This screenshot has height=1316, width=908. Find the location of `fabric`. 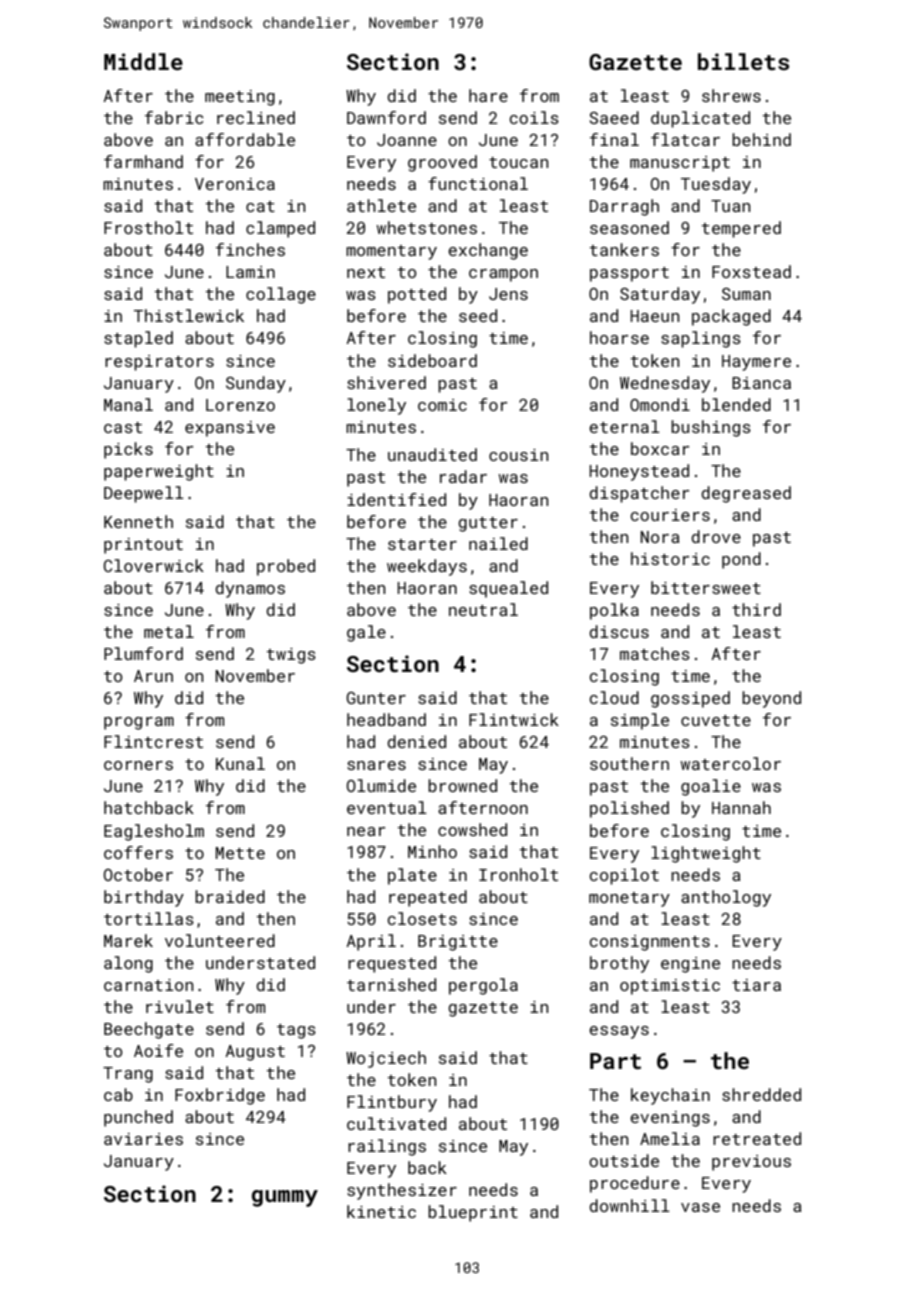

fabric is located at coordinates (174, 117).
